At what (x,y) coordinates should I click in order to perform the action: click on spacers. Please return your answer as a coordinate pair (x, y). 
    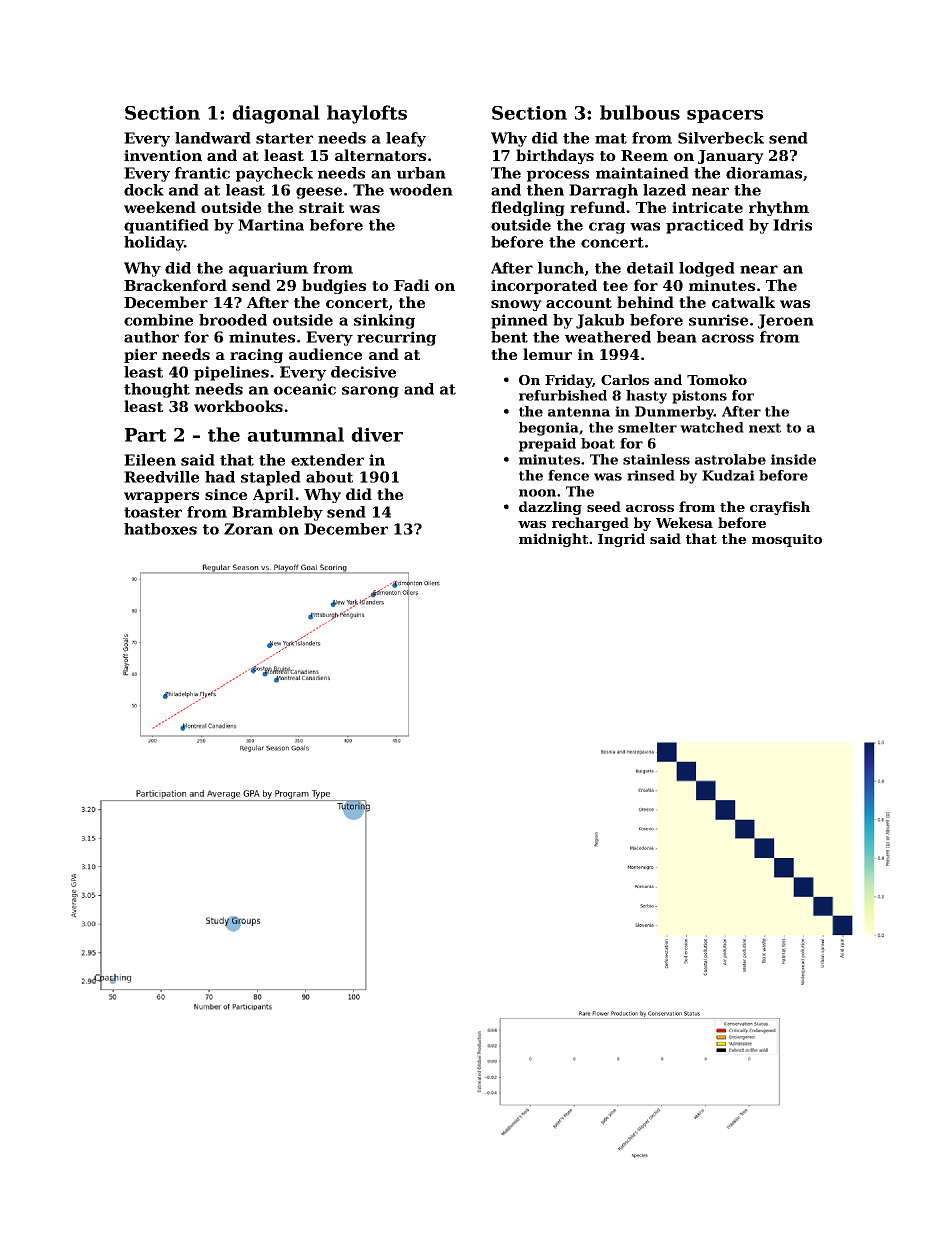
    Looking at the image, I should click on (725, 116).
